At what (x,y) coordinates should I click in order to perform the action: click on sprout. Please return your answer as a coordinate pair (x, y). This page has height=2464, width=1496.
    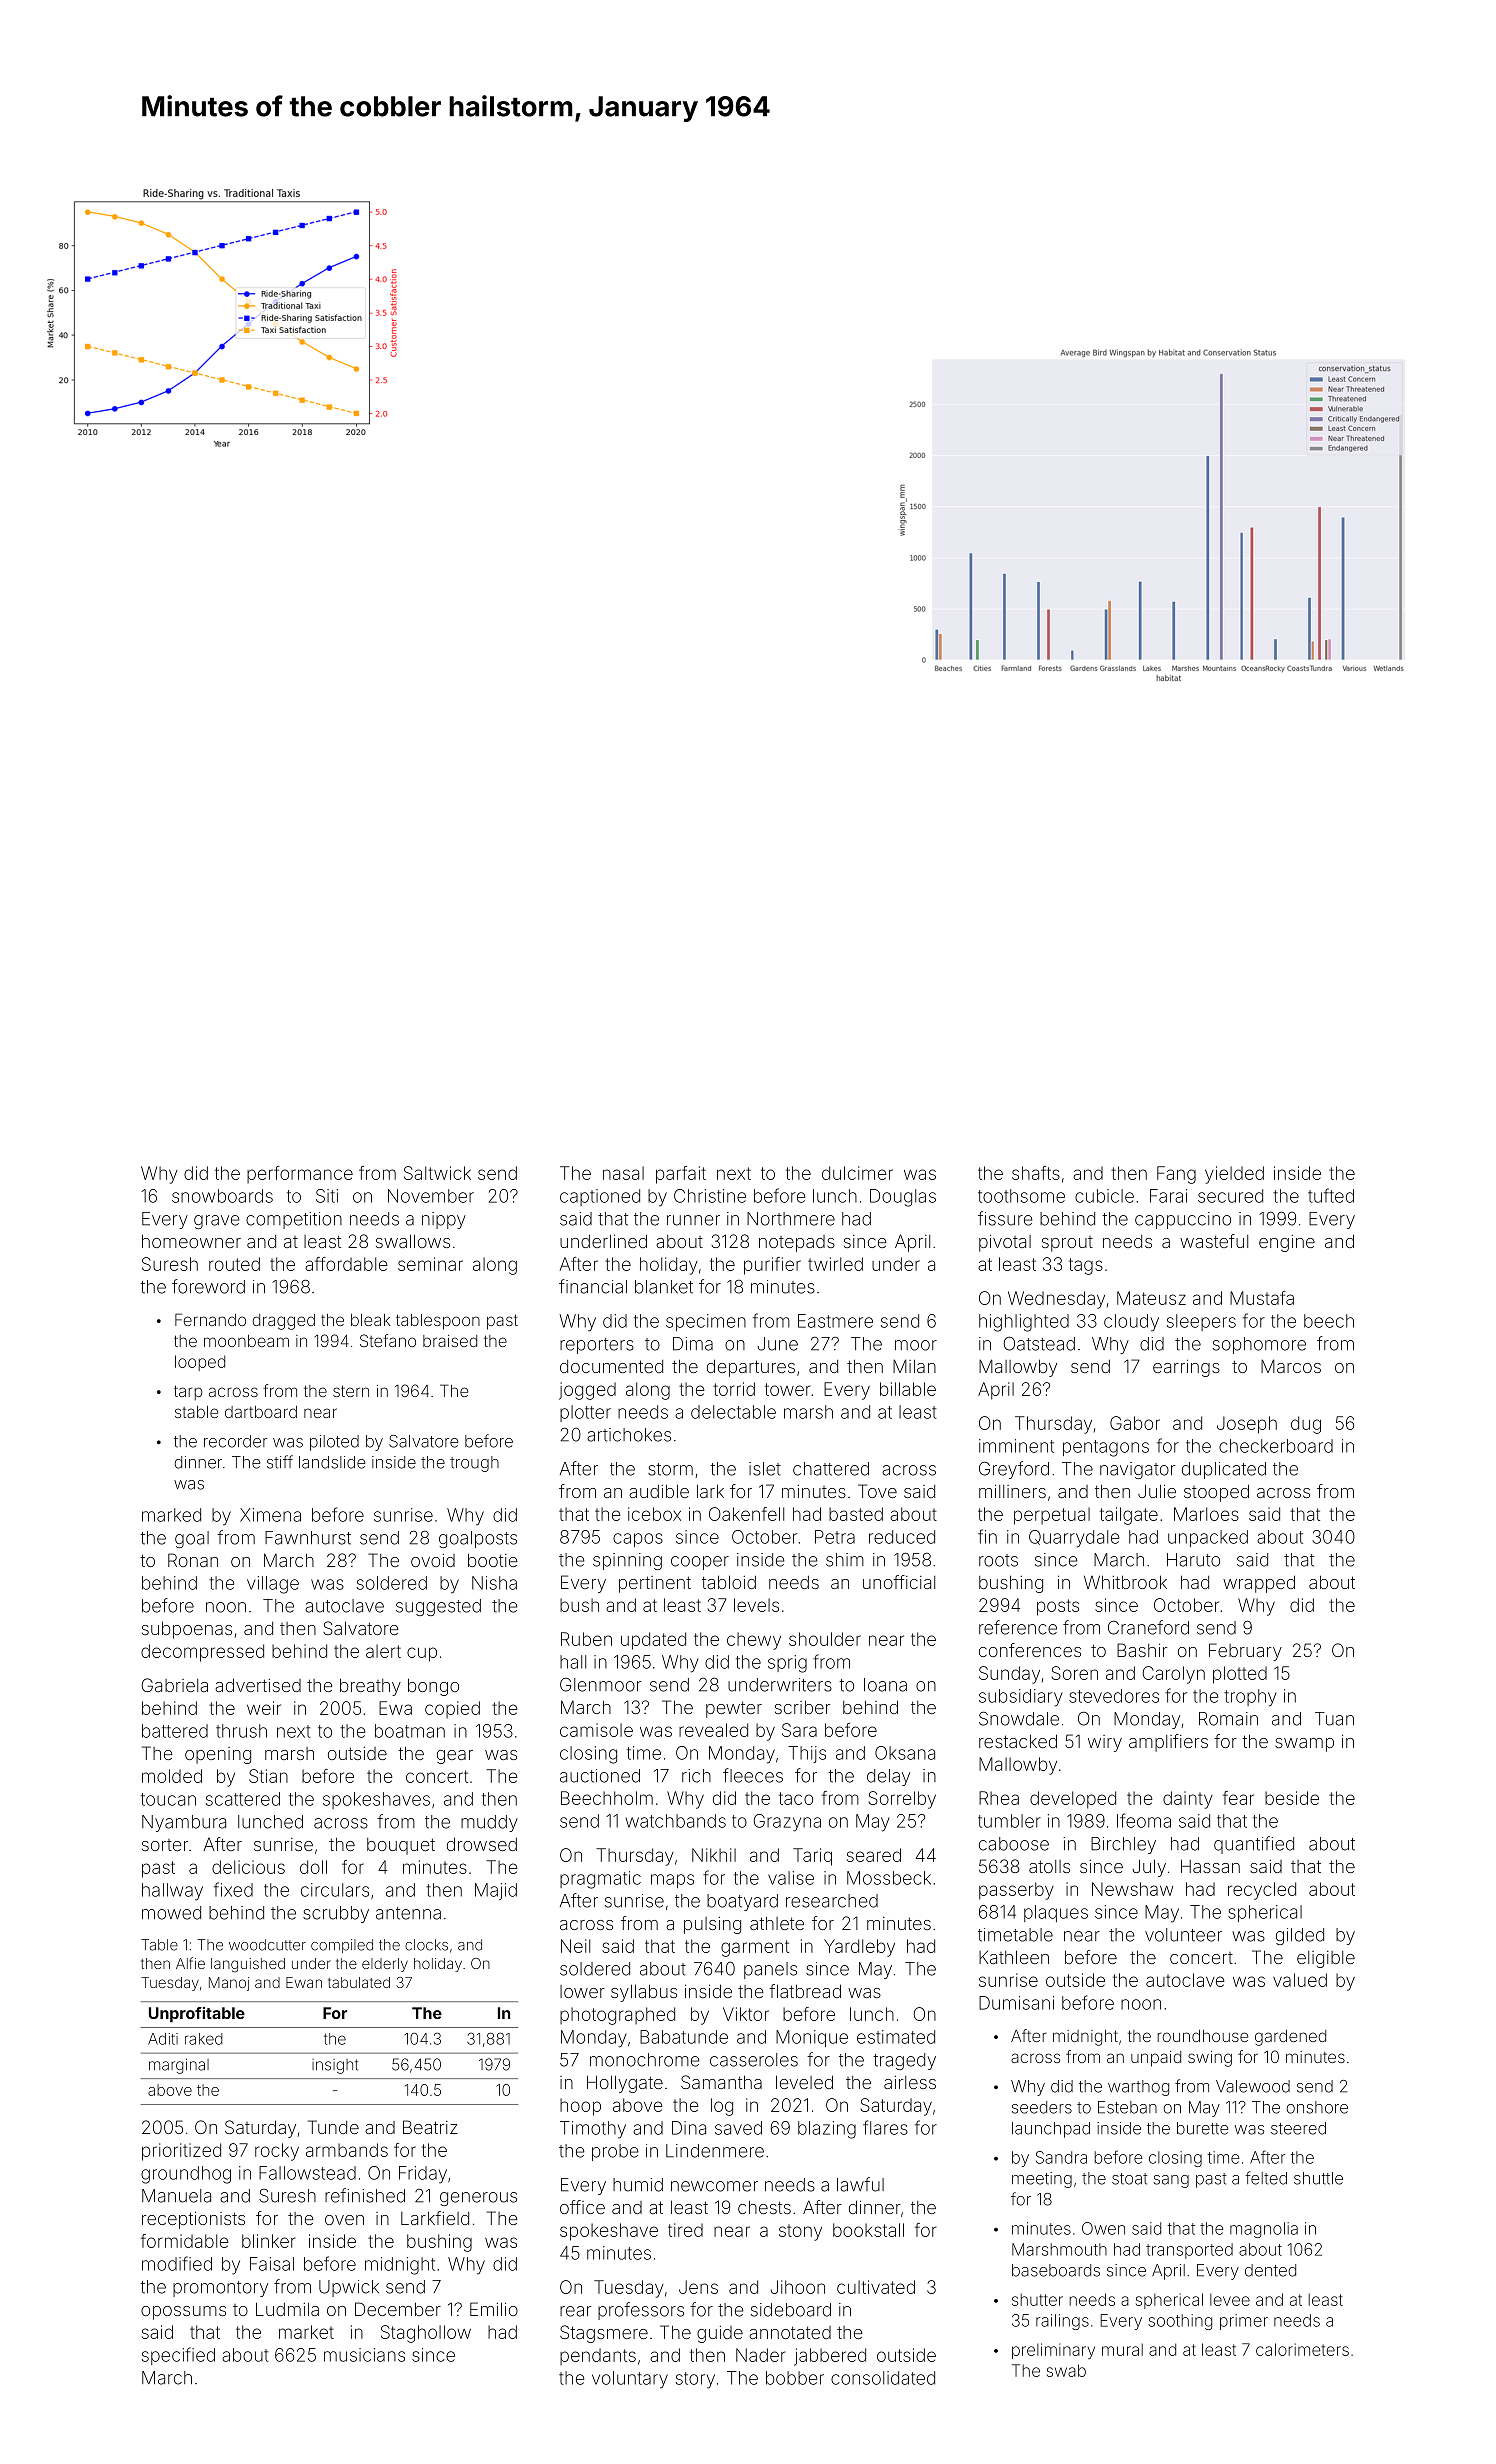
    Looking at the image, I should click on (1067, 1244).
